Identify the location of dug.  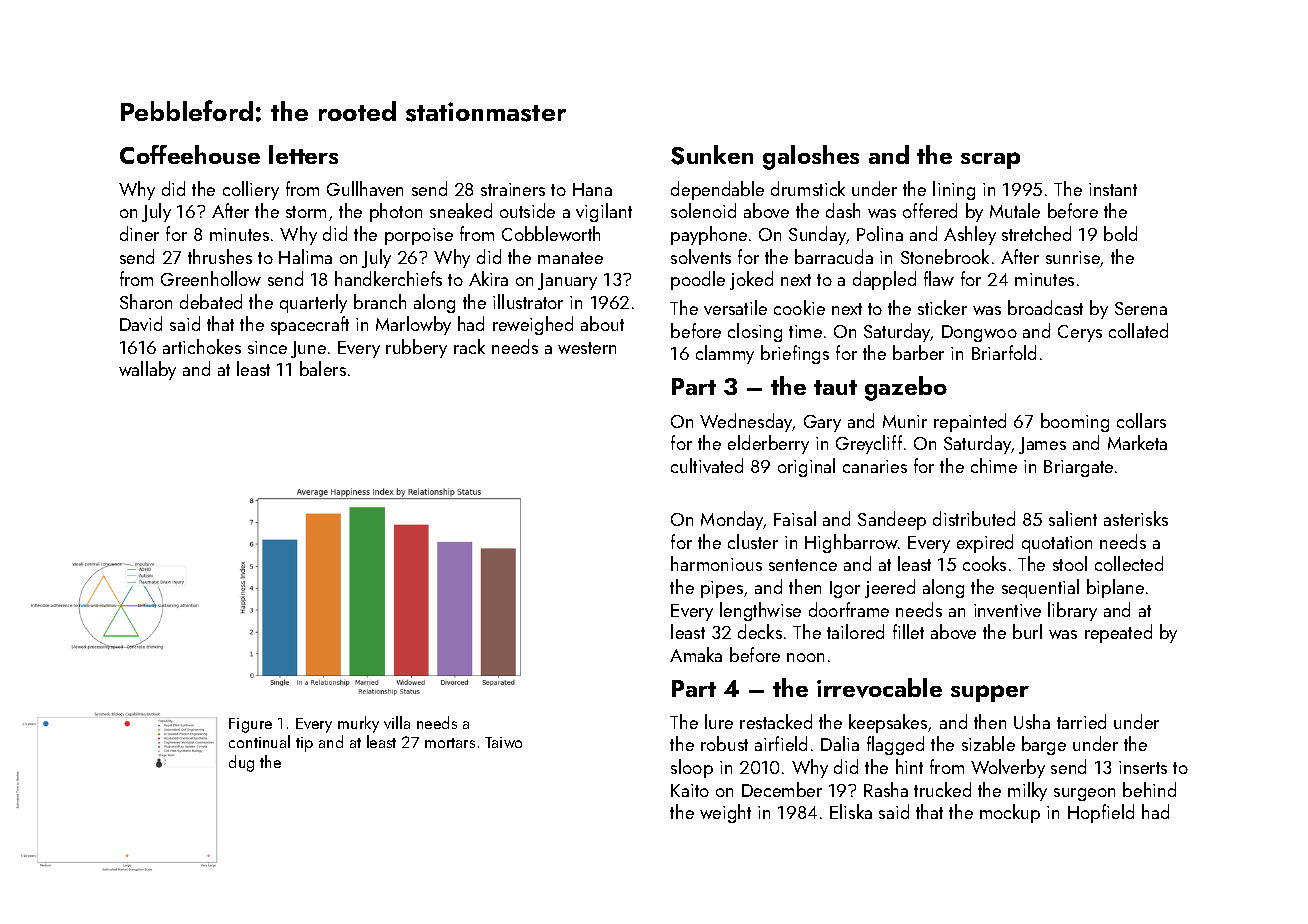
(241, 763).
